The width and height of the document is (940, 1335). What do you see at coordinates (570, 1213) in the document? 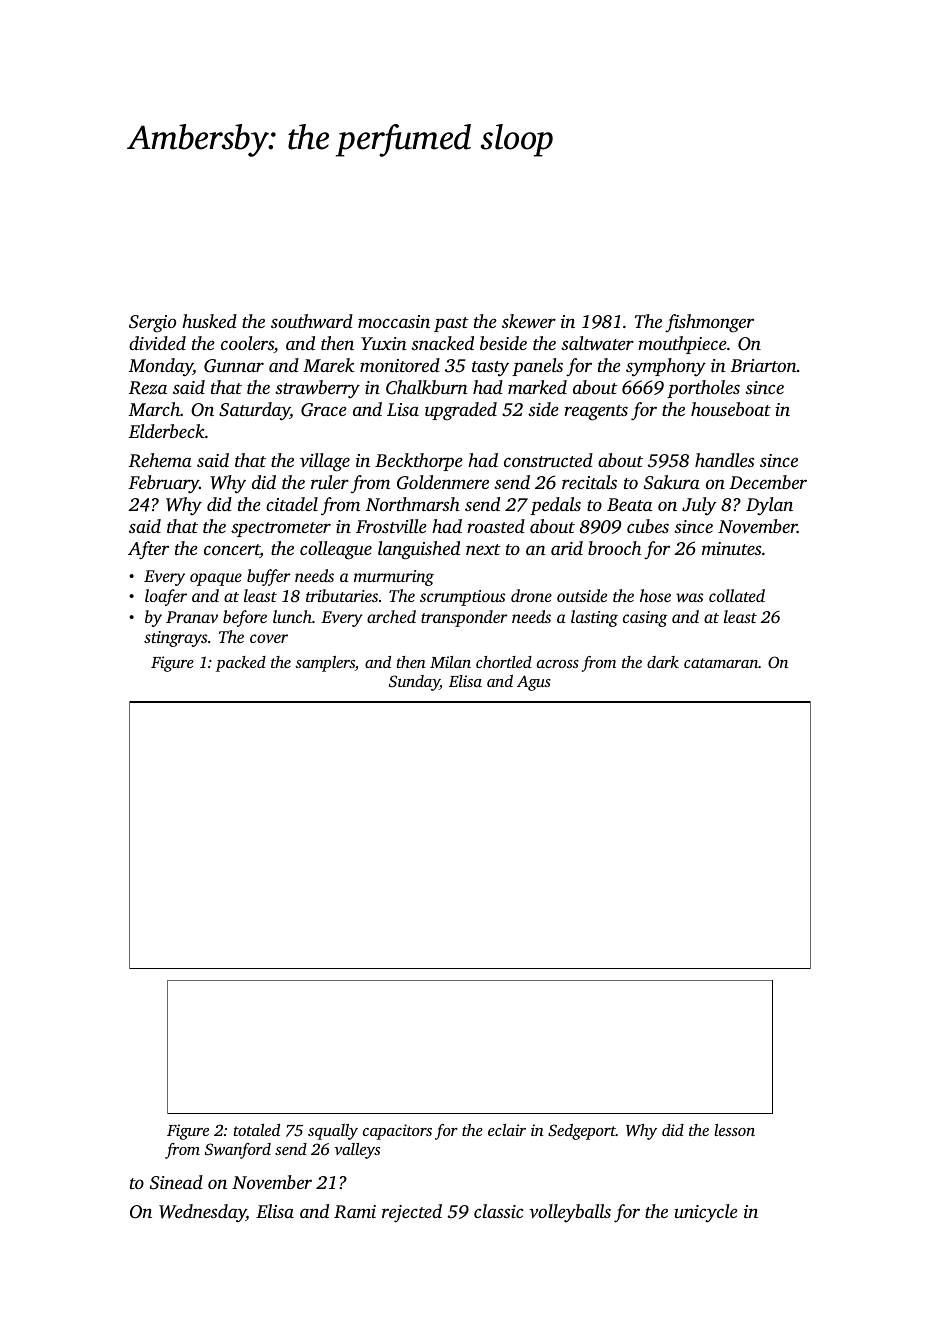
I see `volleyballs` at bounding box center [570, 1213].
